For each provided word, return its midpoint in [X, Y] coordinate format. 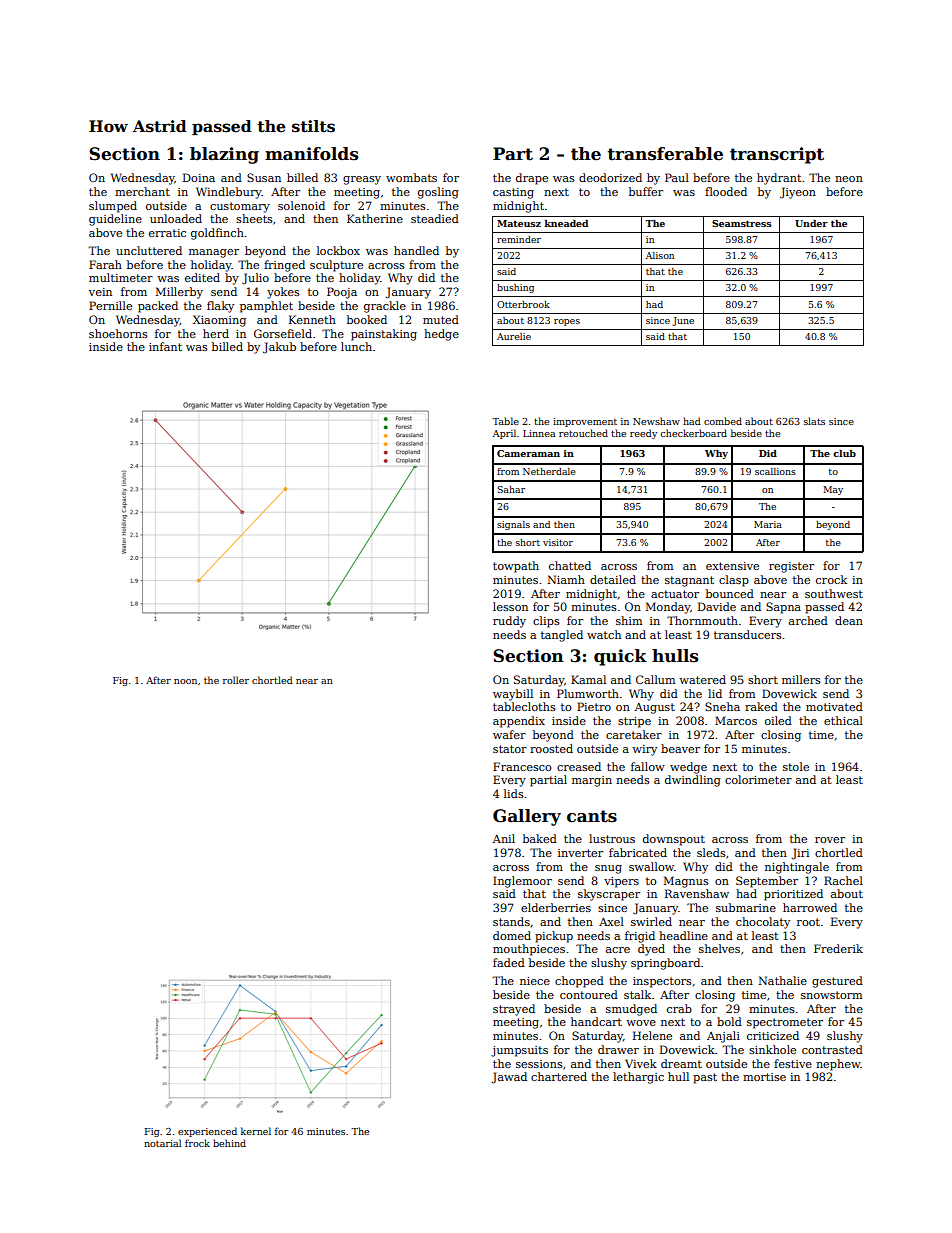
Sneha [722, 706]
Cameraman [528, 453]
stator [510, 749]
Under [811, 223]
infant [165, 346]
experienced [207, 1132]
